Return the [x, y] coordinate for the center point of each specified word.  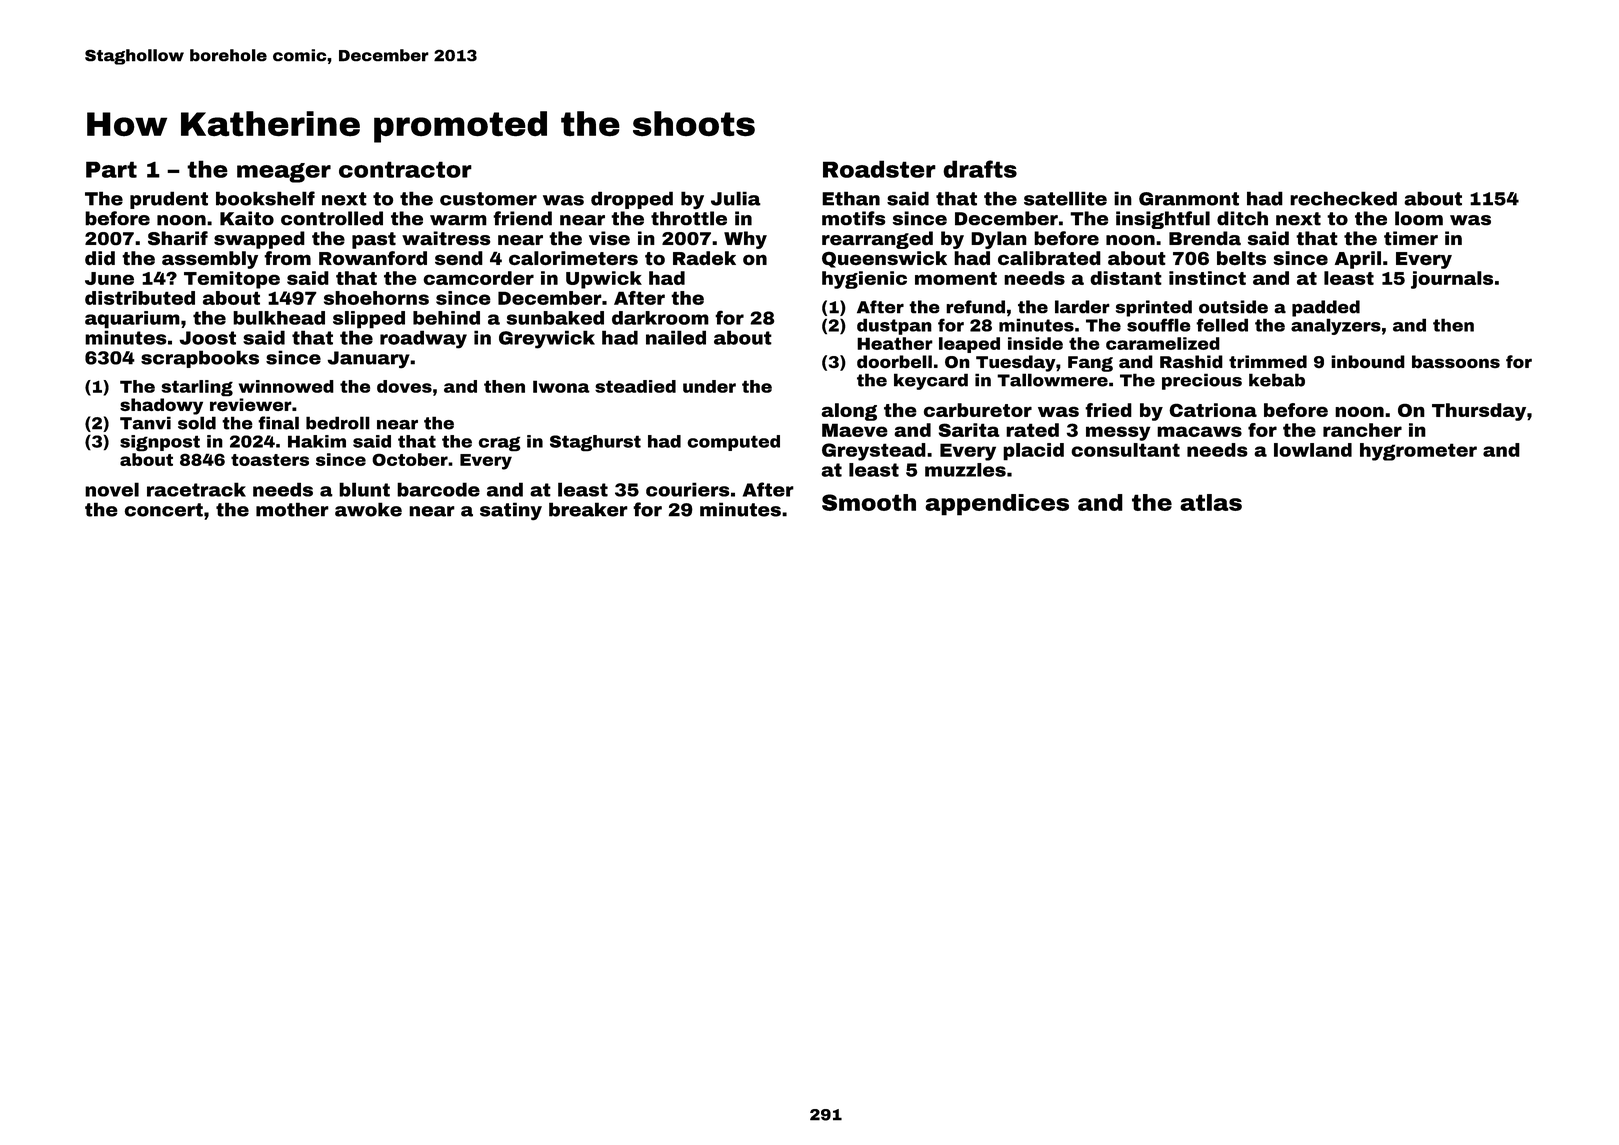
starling [197, 388]
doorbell [894, 362]
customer [488, 199]
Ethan [851, 198]
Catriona [1213, 410]
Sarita [969, 430]
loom [1419, 218]
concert [163, 510]
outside [1233, 307]
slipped [369, 320]
